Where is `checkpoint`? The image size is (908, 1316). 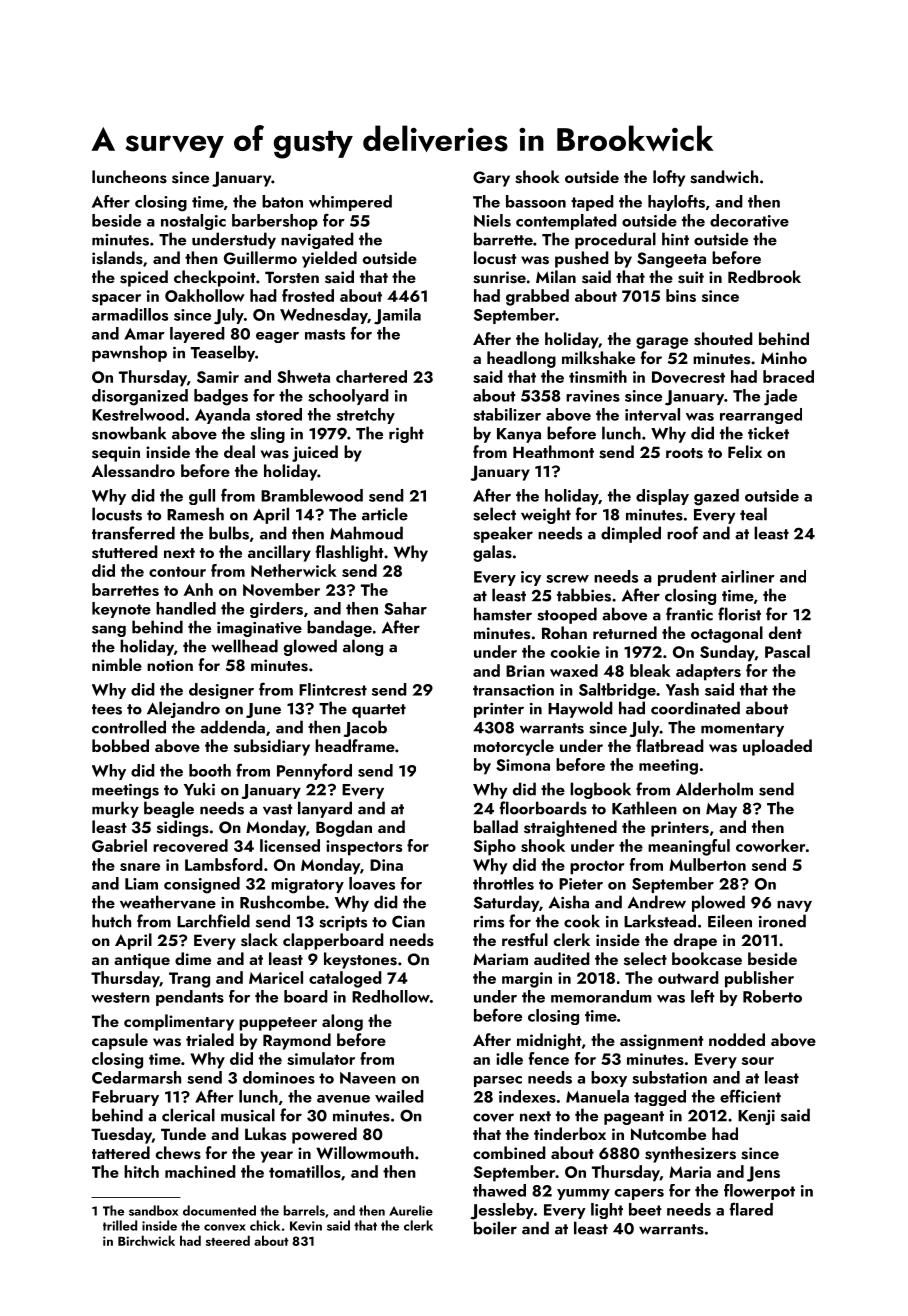 checkpoint is located at coordinates (215, 278).
